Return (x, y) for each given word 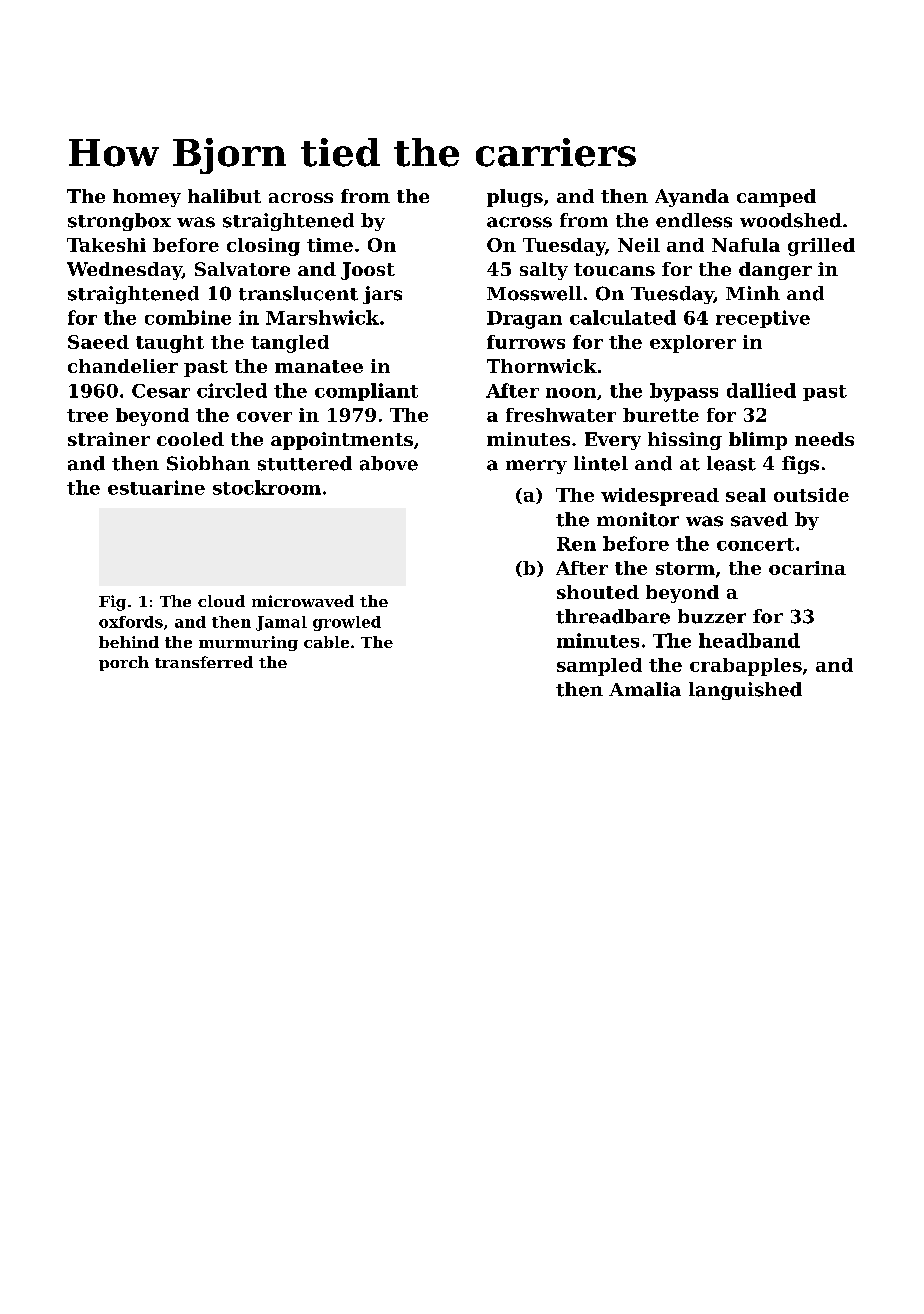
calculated (623, 317)
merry (536, 467)
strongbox (119, 222)
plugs (515, 198)
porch (124, 663)
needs (824, 439)
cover (264, 417)
